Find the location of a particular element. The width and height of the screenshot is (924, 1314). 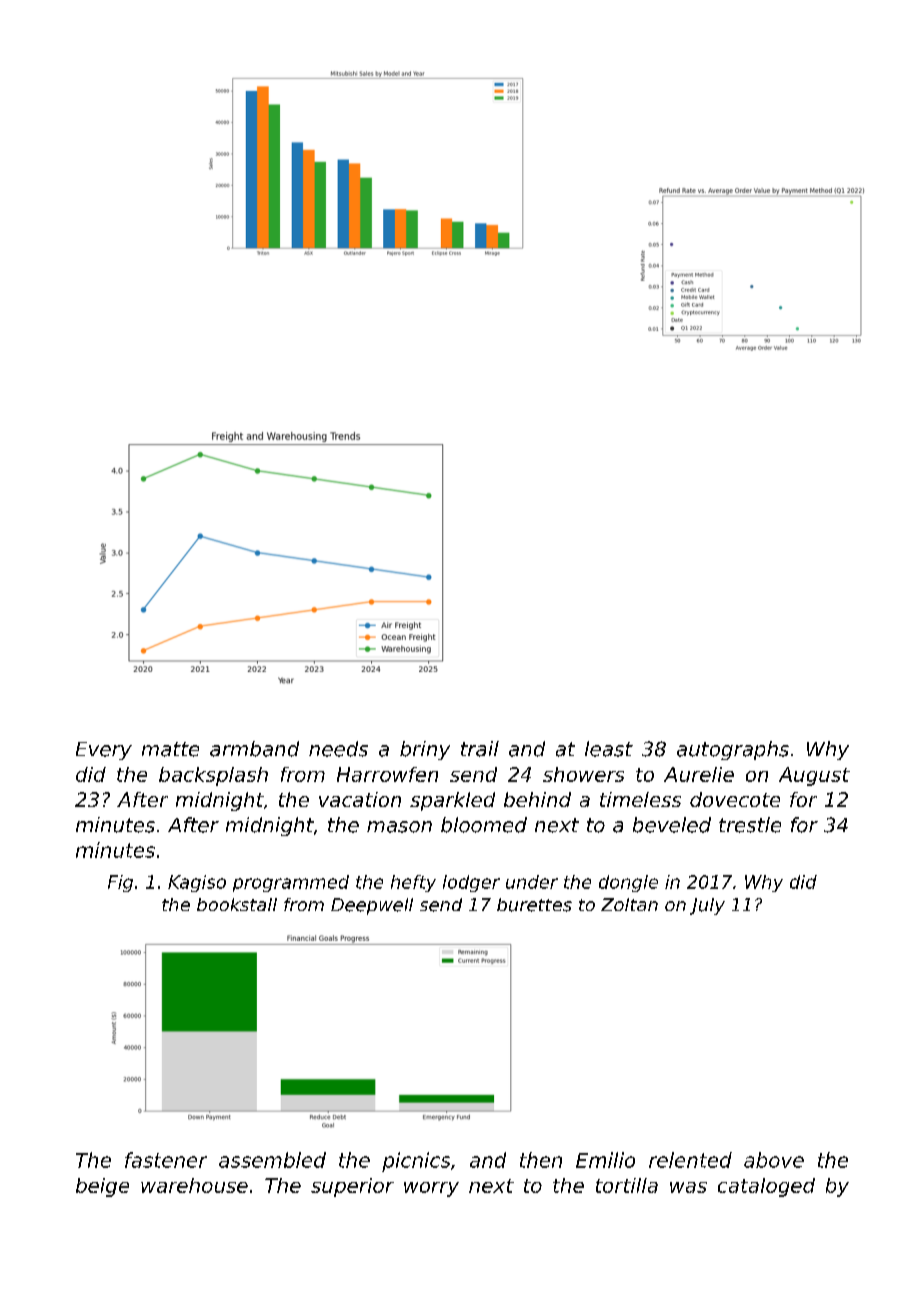

beige is located at coordinates (102, 1187).
